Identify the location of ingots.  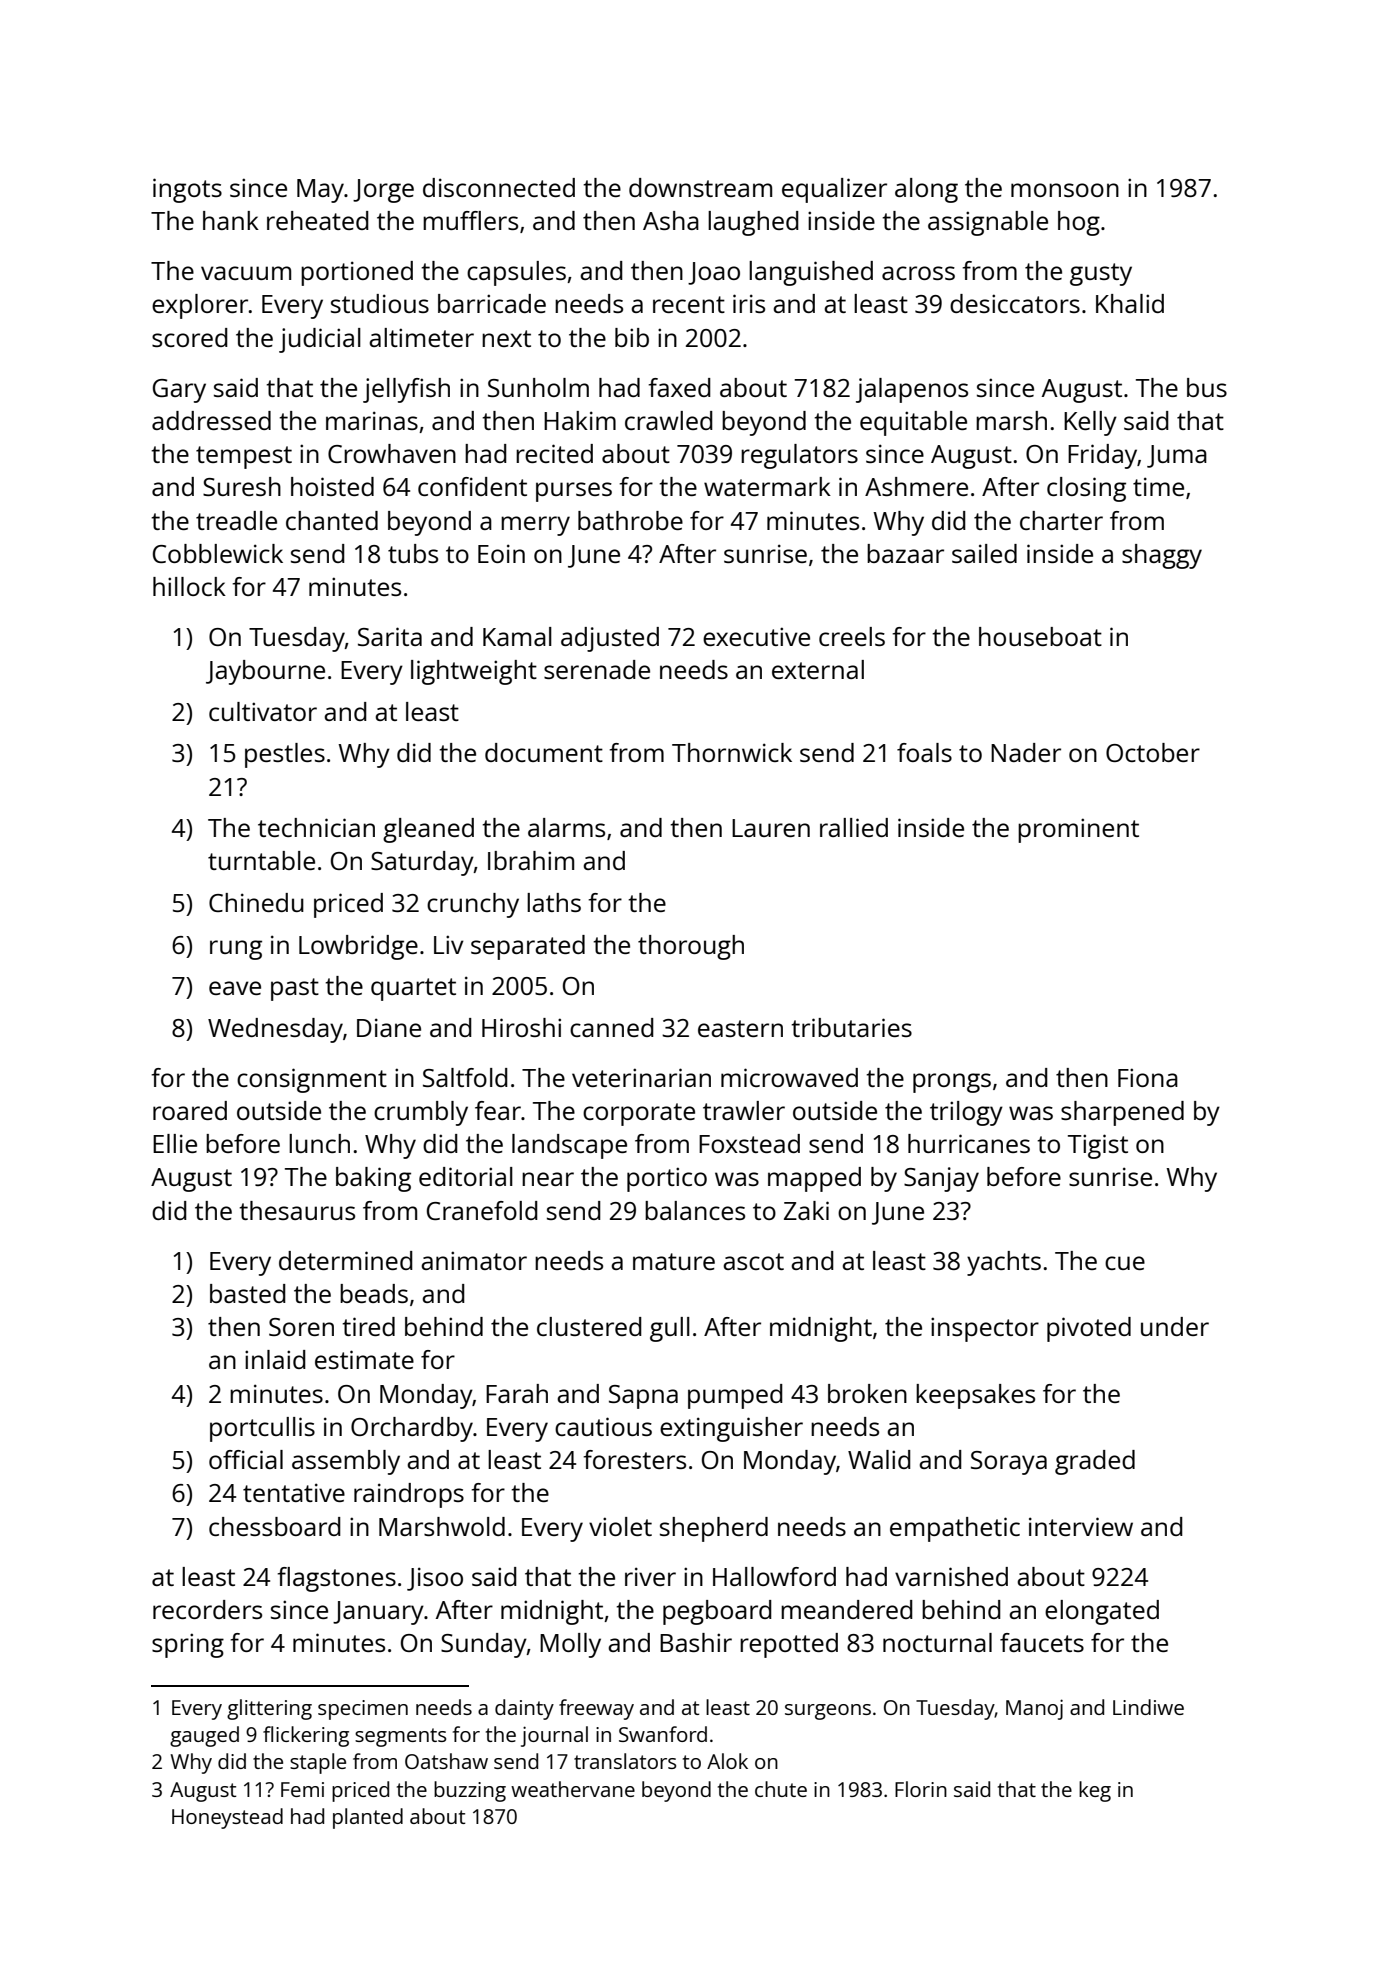
(187, 190).
